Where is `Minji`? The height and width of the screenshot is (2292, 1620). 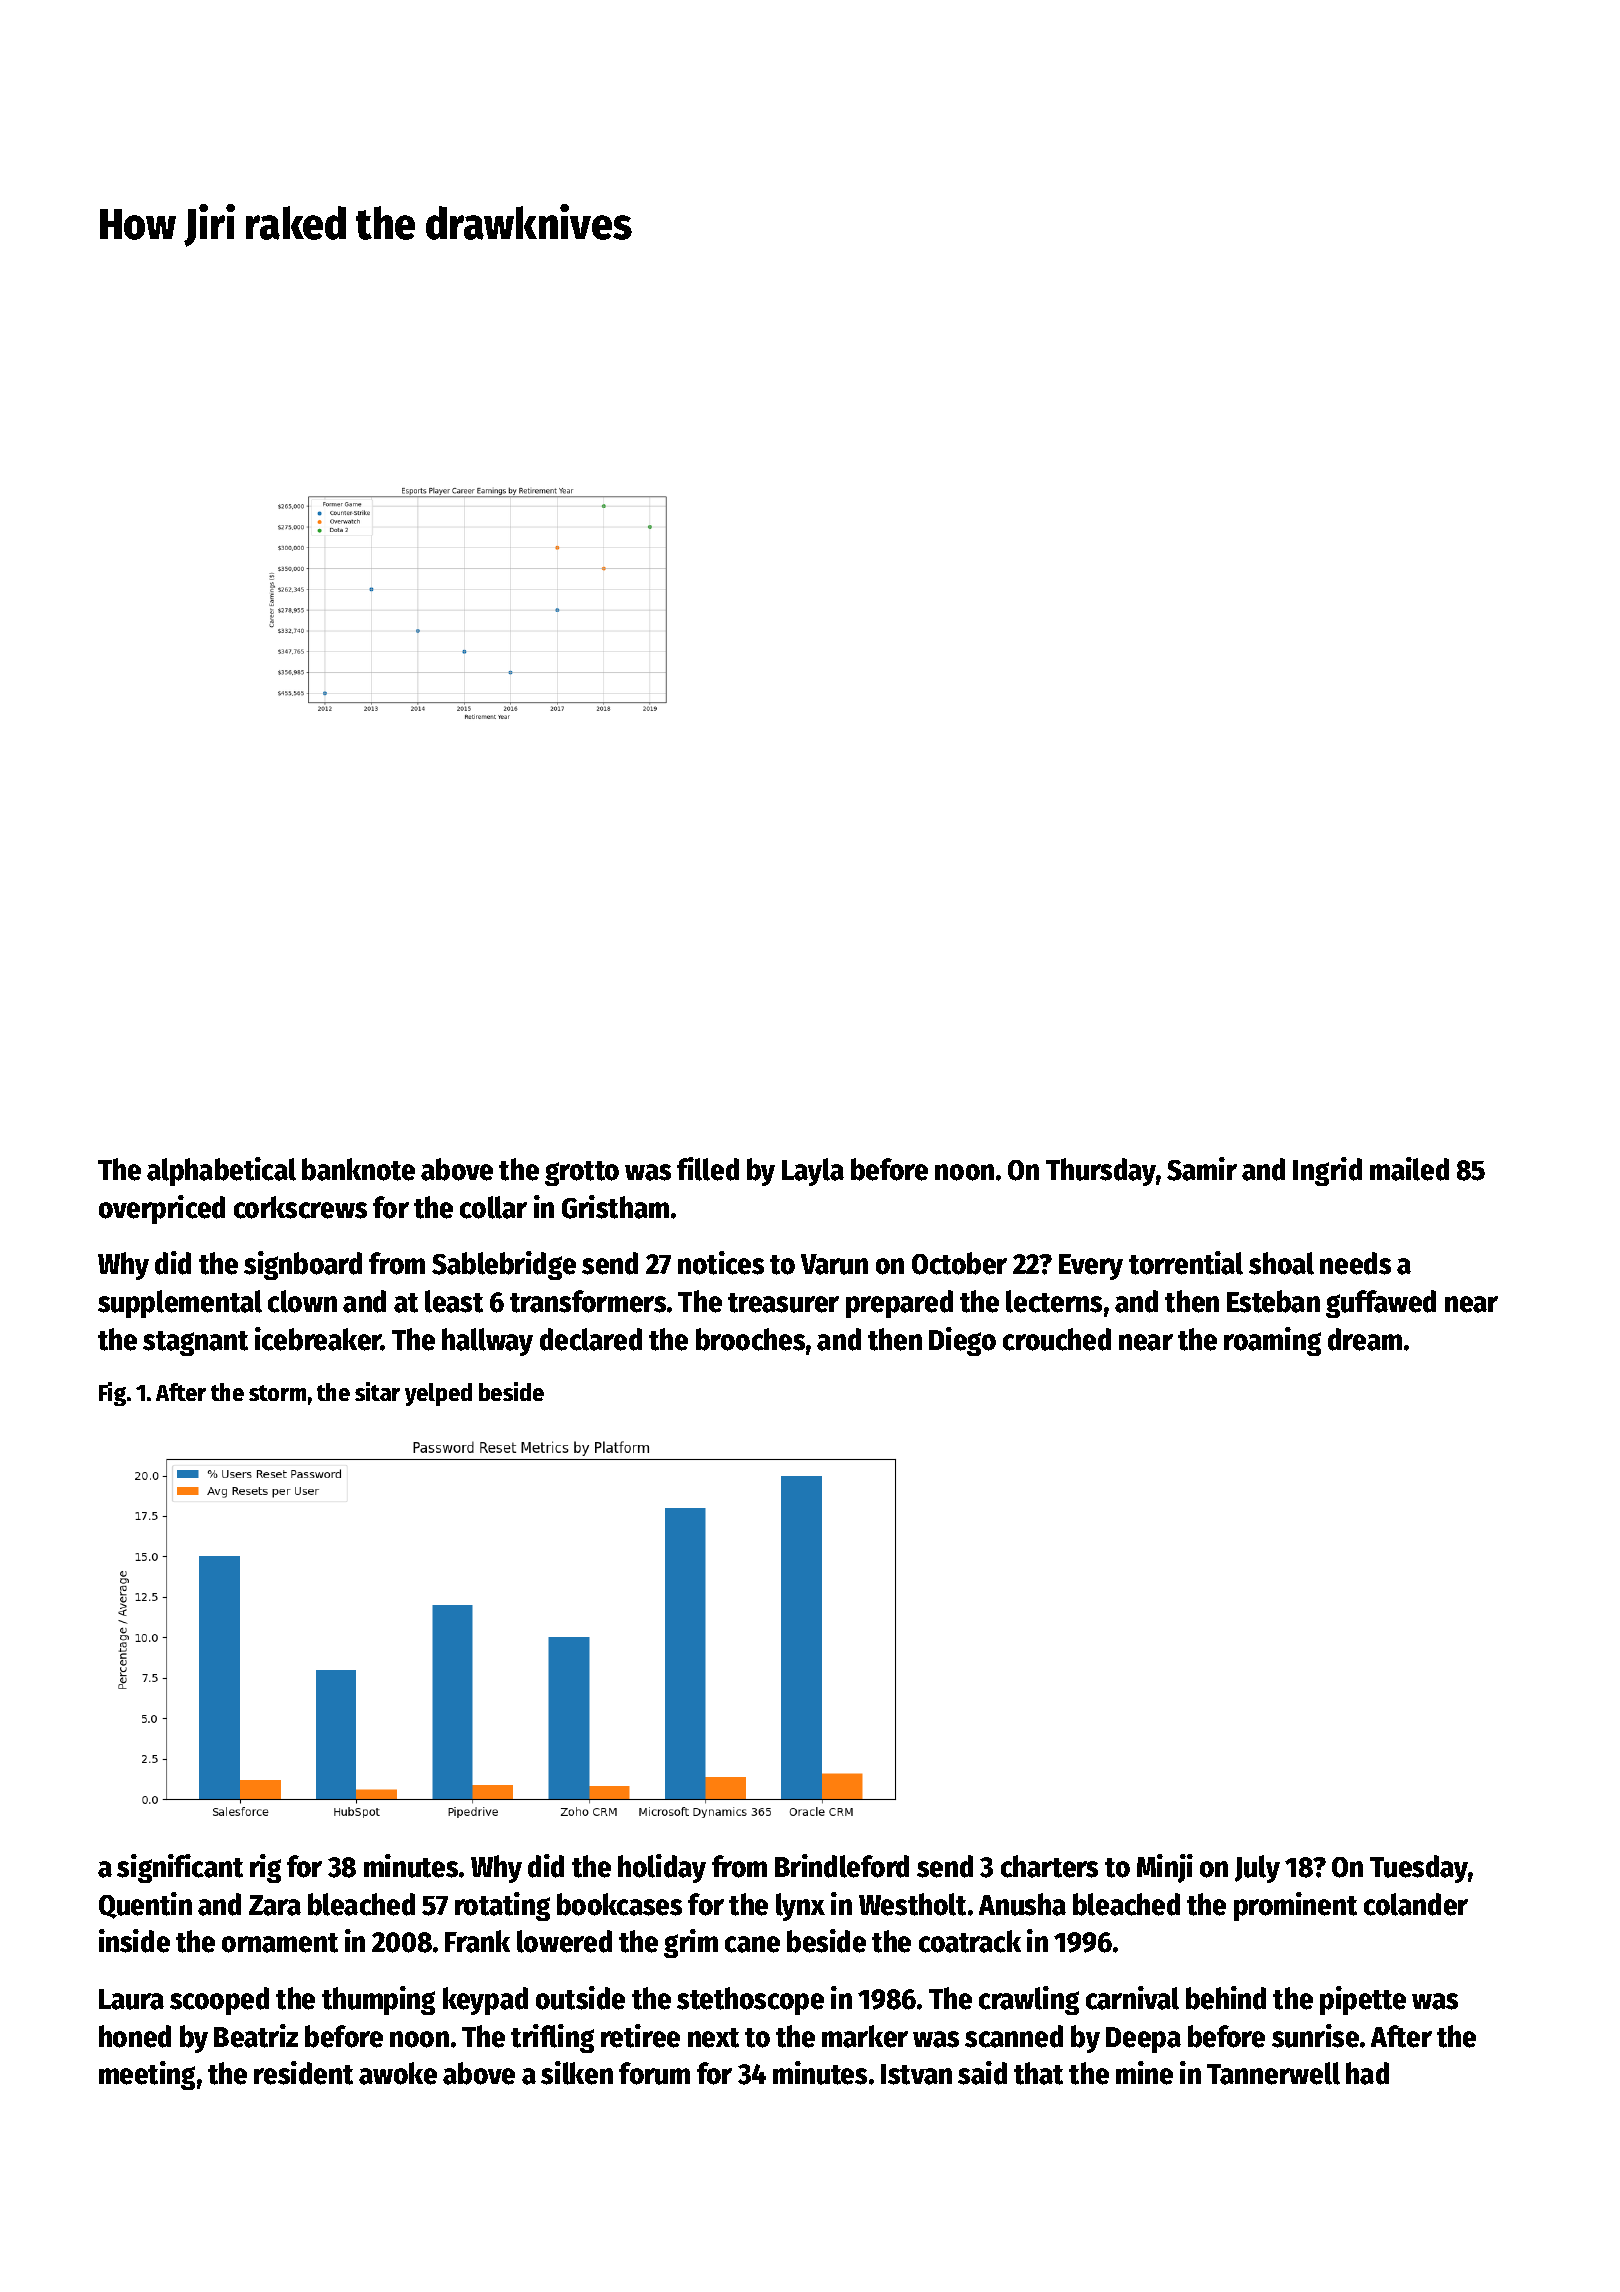
Minji is located at coordinates (1165, 1868).
